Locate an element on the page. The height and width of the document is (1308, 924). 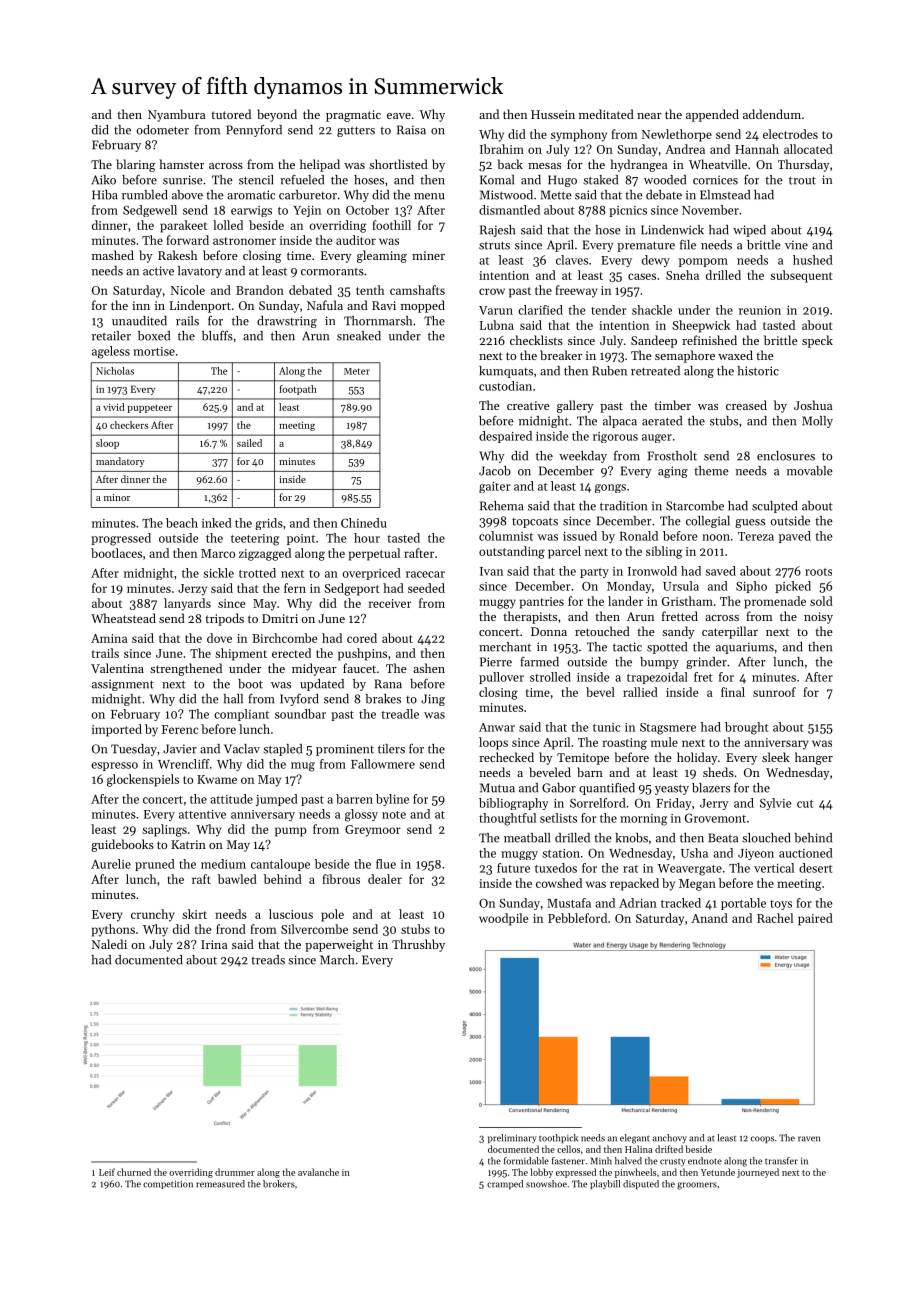
pompom is located at coordinates (703, 262).
